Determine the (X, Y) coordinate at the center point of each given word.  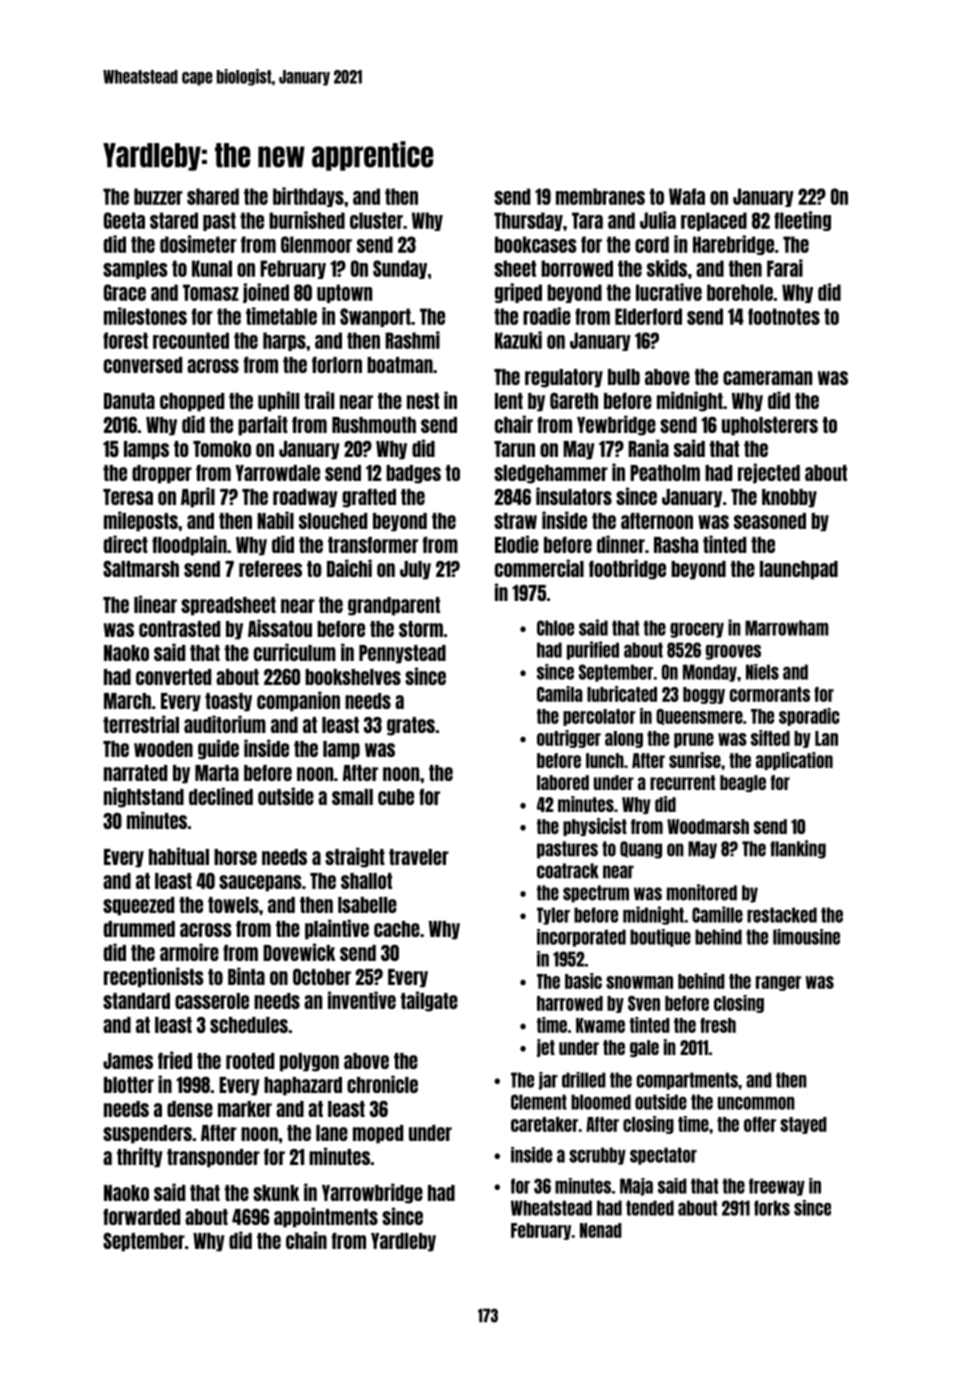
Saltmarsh (141, 569)
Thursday (528, 221)
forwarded (141, 1216)
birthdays (308, 197)
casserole (212, 1001)
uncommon (756, 1103)
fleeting (802, 221)
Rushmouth (374, 425)
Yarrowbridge (372, 1193)
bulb (624, 377)
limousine (806, 937)
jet (546, 1048)
